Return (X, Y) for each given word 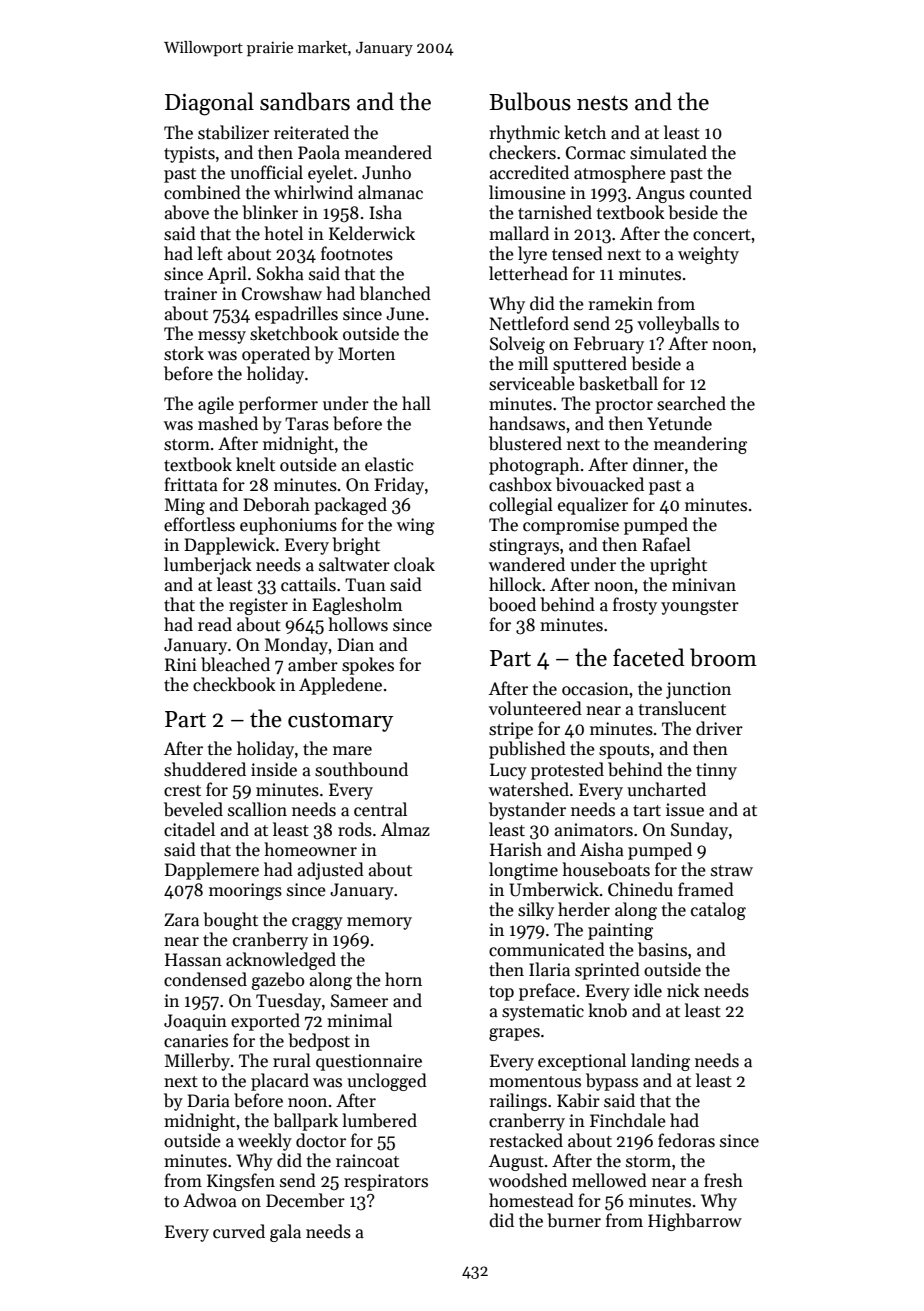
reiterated (311, 132)
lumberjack (208, 566)
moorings (245, 891)
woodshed (528, 1180)
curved (239, 1231)
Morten (366, 354)
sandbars (305, 101)
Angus (660, 194)
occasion (595, 689)
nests (602, 103)
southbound (361, 769)
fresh (723, 1180)
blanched (395, 293)
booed (512, 604)
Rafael (666, 544)
